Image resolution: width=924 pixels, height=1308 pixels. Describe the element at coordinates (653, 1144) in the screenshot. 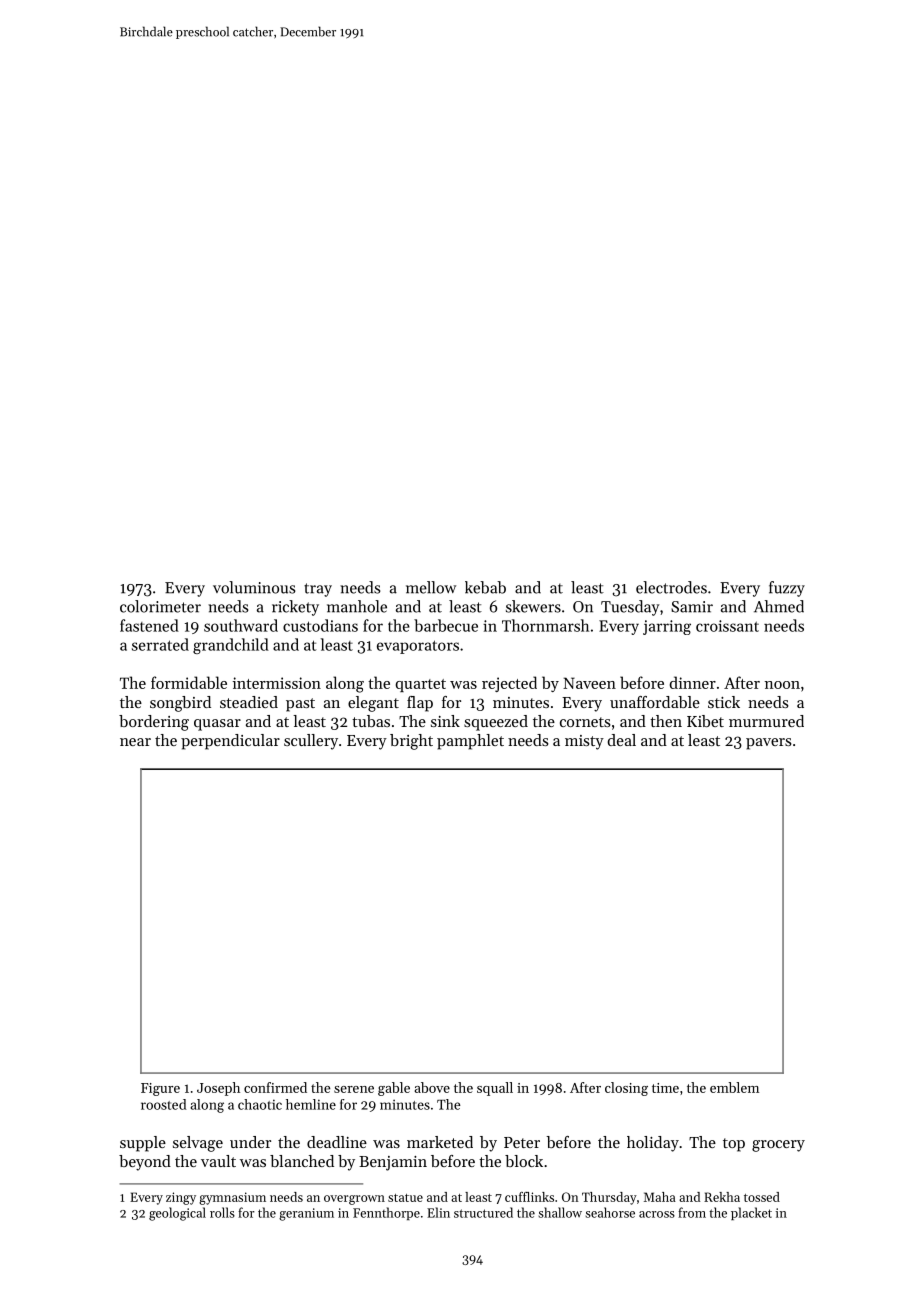

I see `holiday` at that location.
